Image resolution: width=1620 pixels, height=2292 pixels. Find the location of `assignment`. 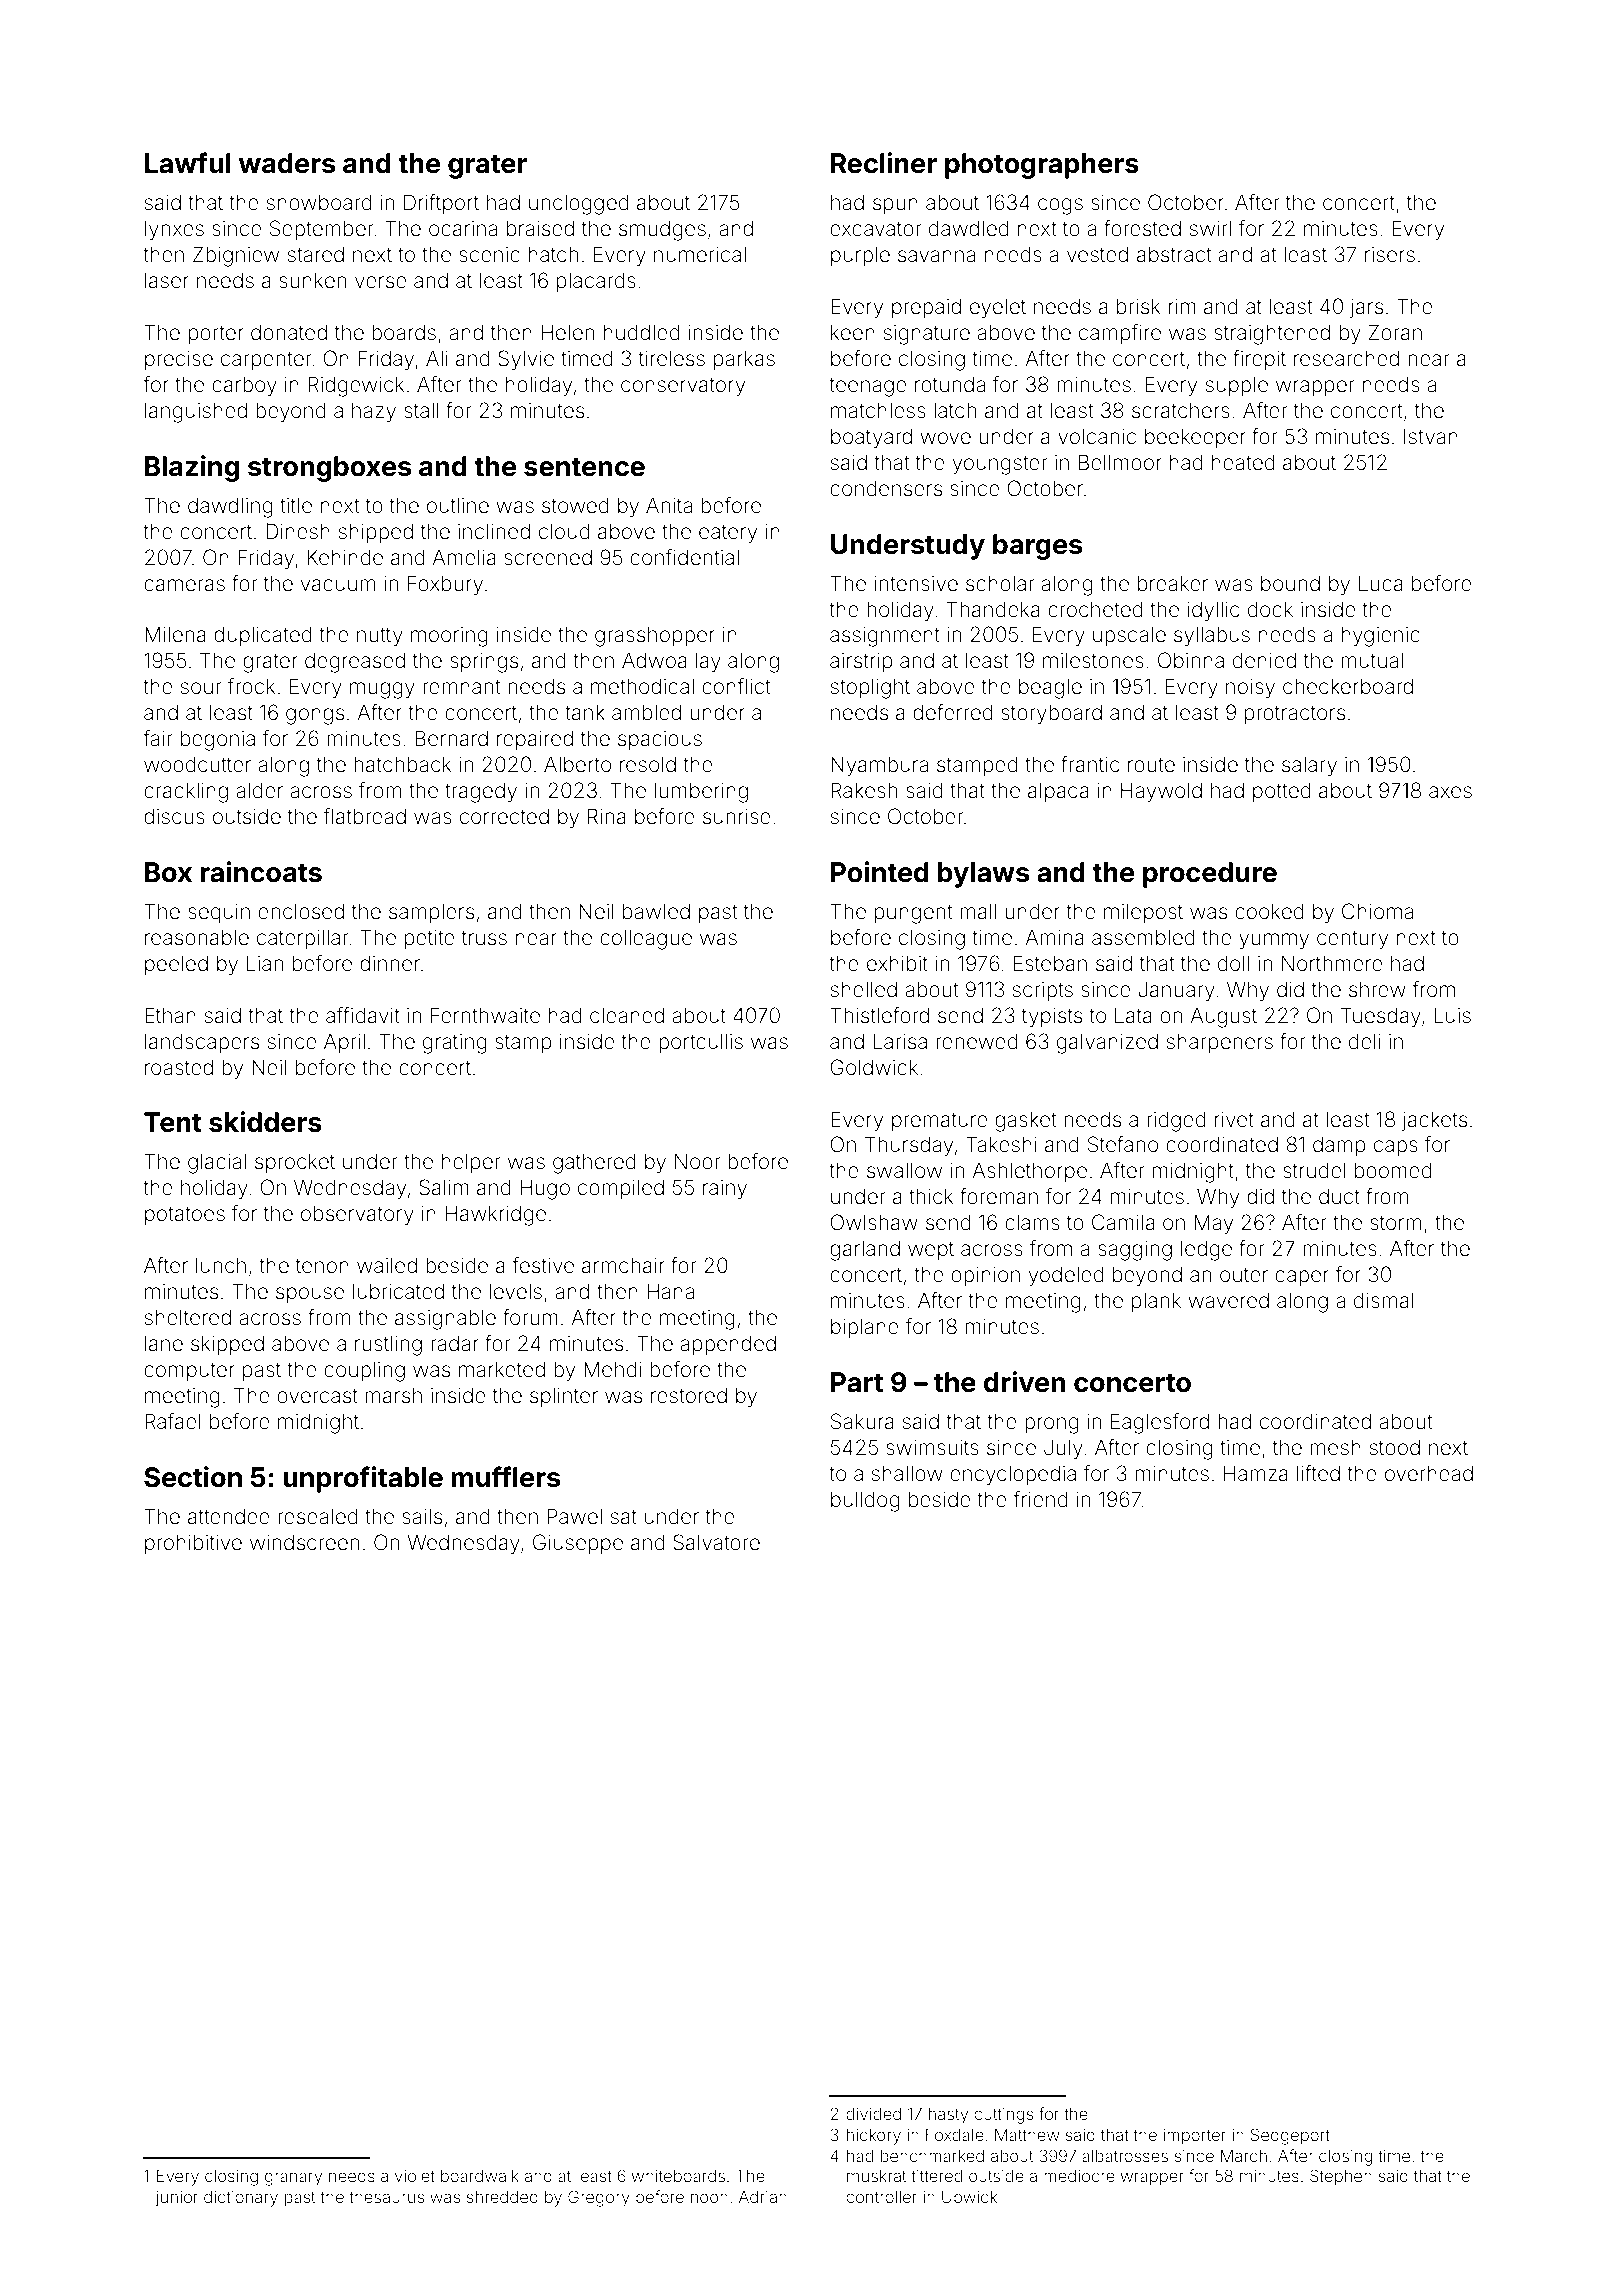

assignment is located at coordinates (885, 637).
